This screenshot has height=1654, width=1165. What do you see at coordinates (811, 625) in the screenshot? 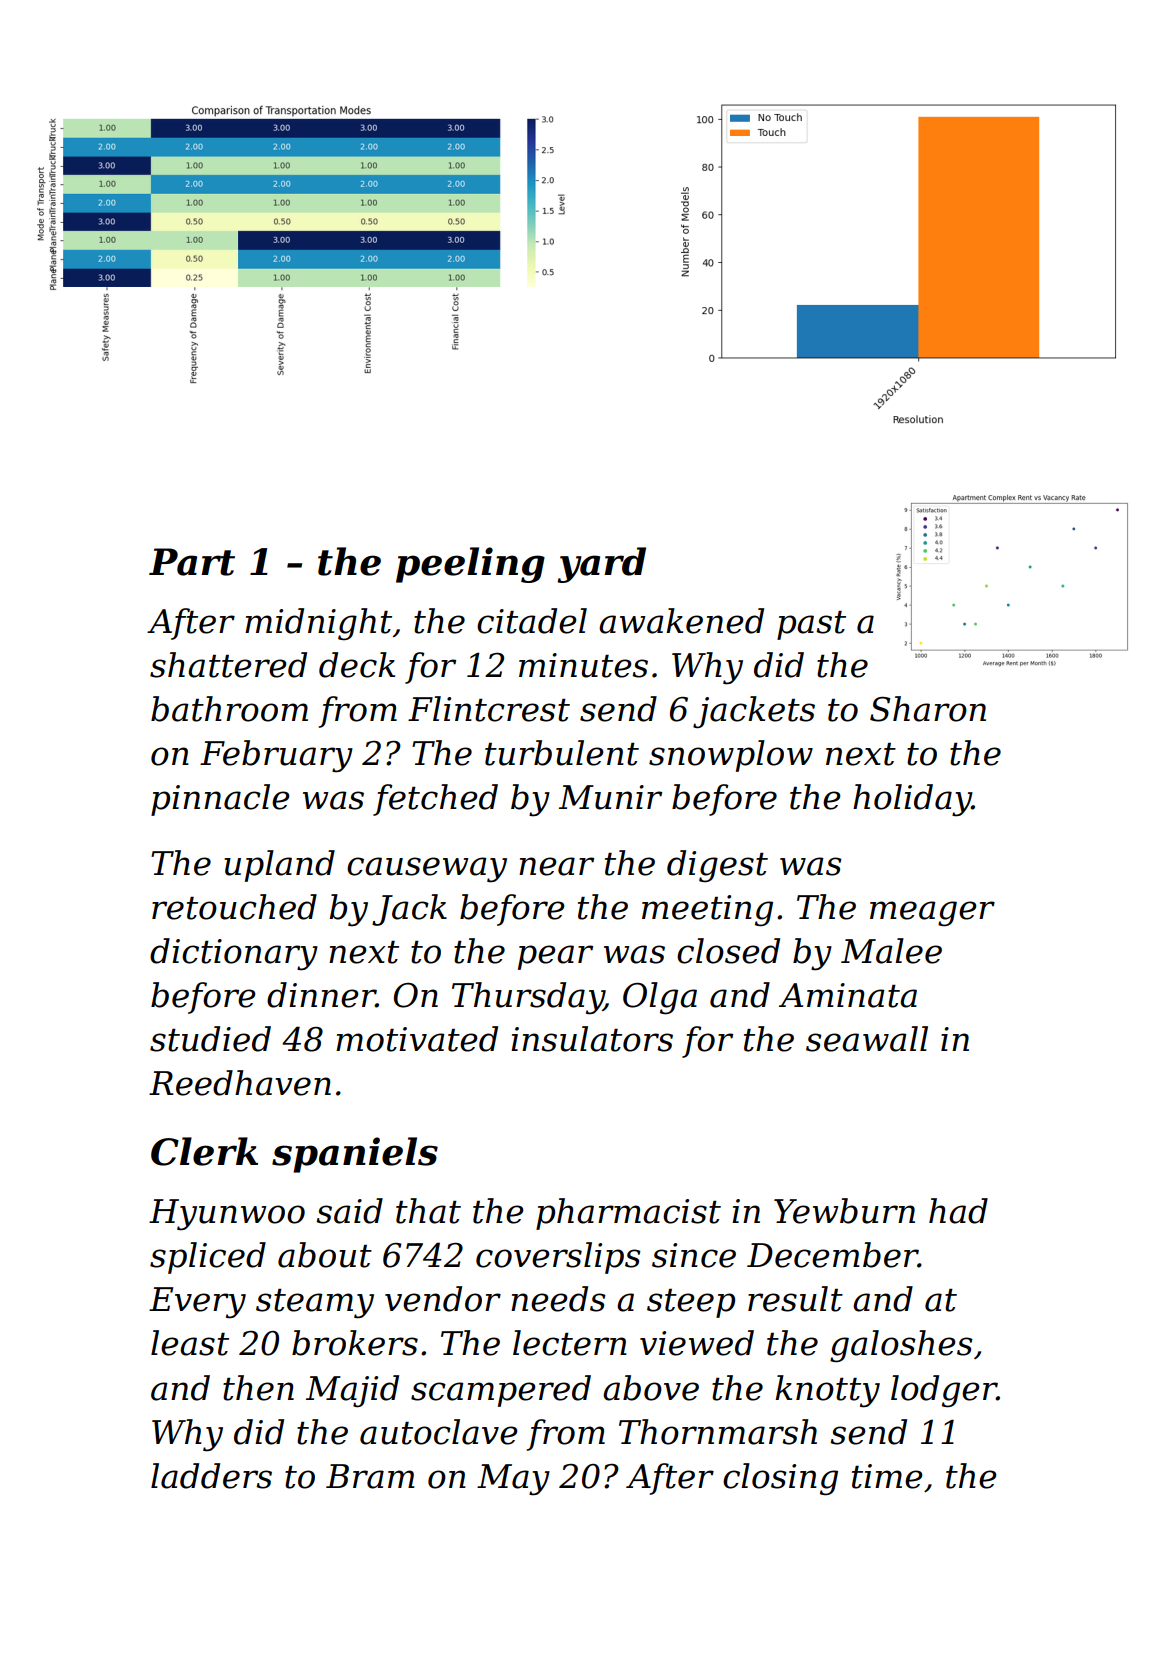
I see `past` at bounding box center [811, 625].
